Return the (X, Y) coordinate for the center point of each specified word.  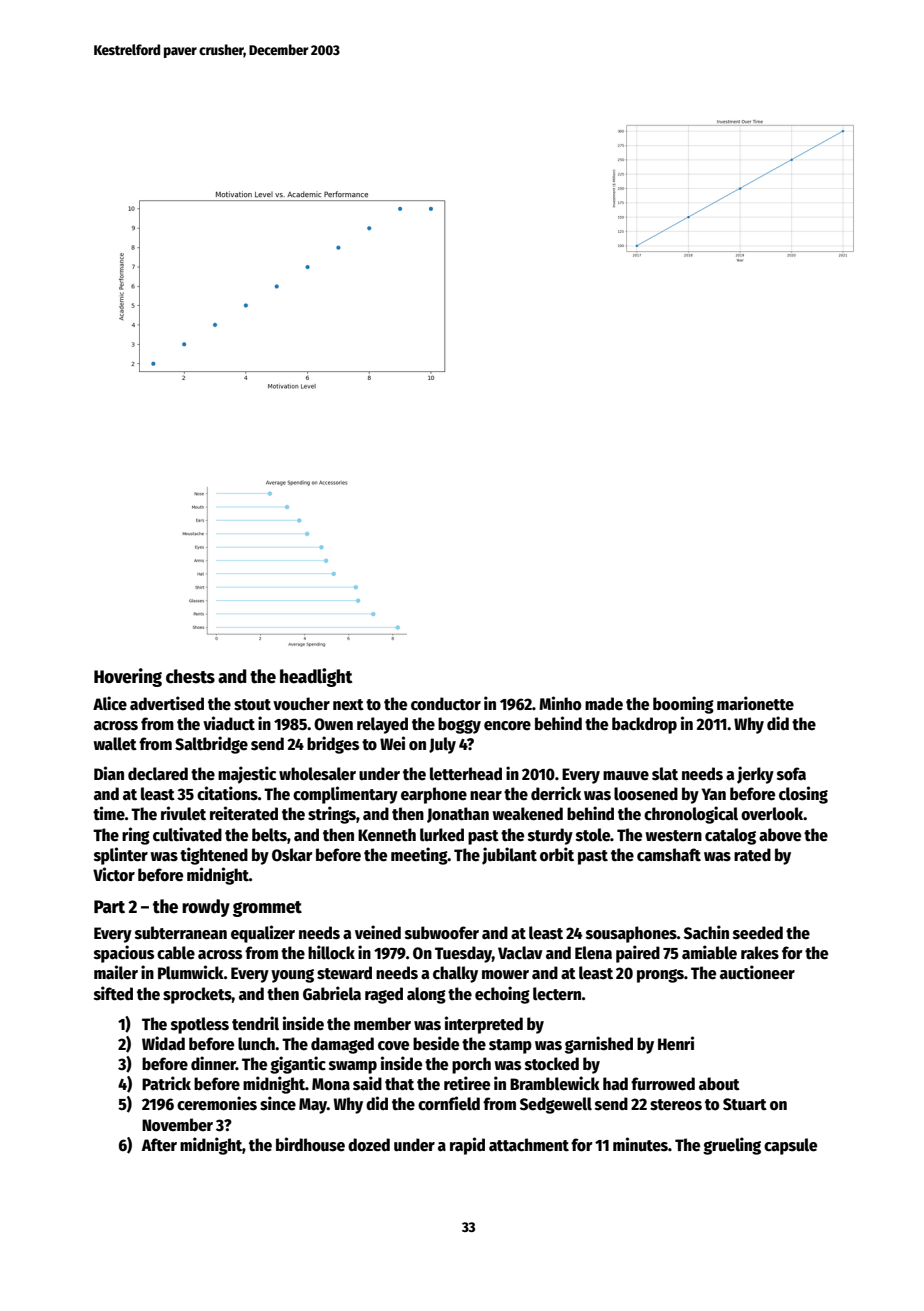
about (719, 1084)
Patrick (166, 1083)
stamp (510, 1046)
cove (393, 1046)
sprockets (197, 995)
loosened (646, 794)
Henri (676, 1043)
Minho (560, 703)
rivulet (183, 813)
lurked (442, 835)
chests (190, 676)
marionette (755, 703)
